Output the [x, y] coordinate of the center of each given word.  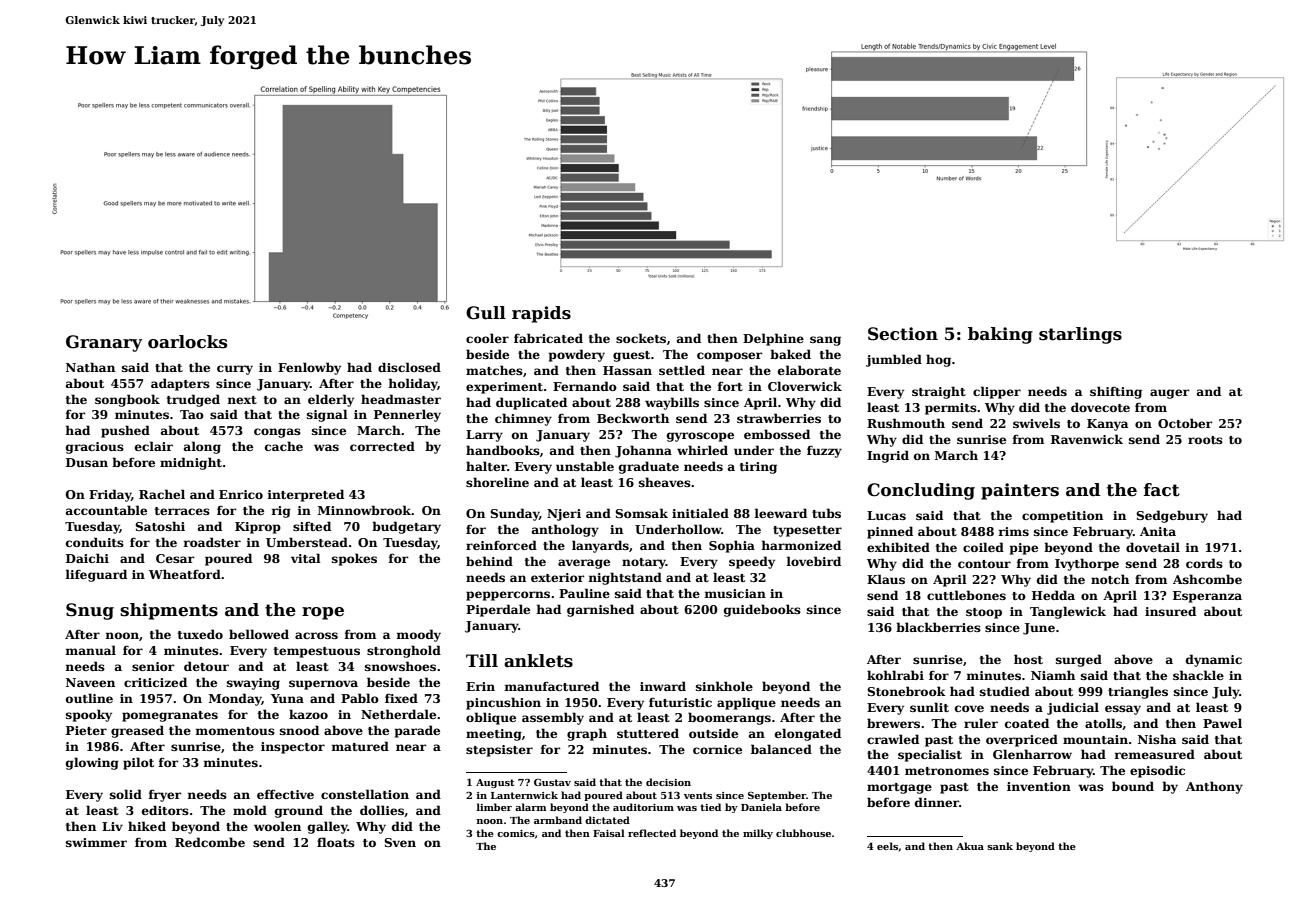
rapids [541, 314]
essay [1123, 710]
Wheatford [185, 574]
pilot [138, 763]
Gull [486, 313]
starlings [1080, 335]
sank [1000, 846]
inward [663, 686]
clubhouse [803, 833]
